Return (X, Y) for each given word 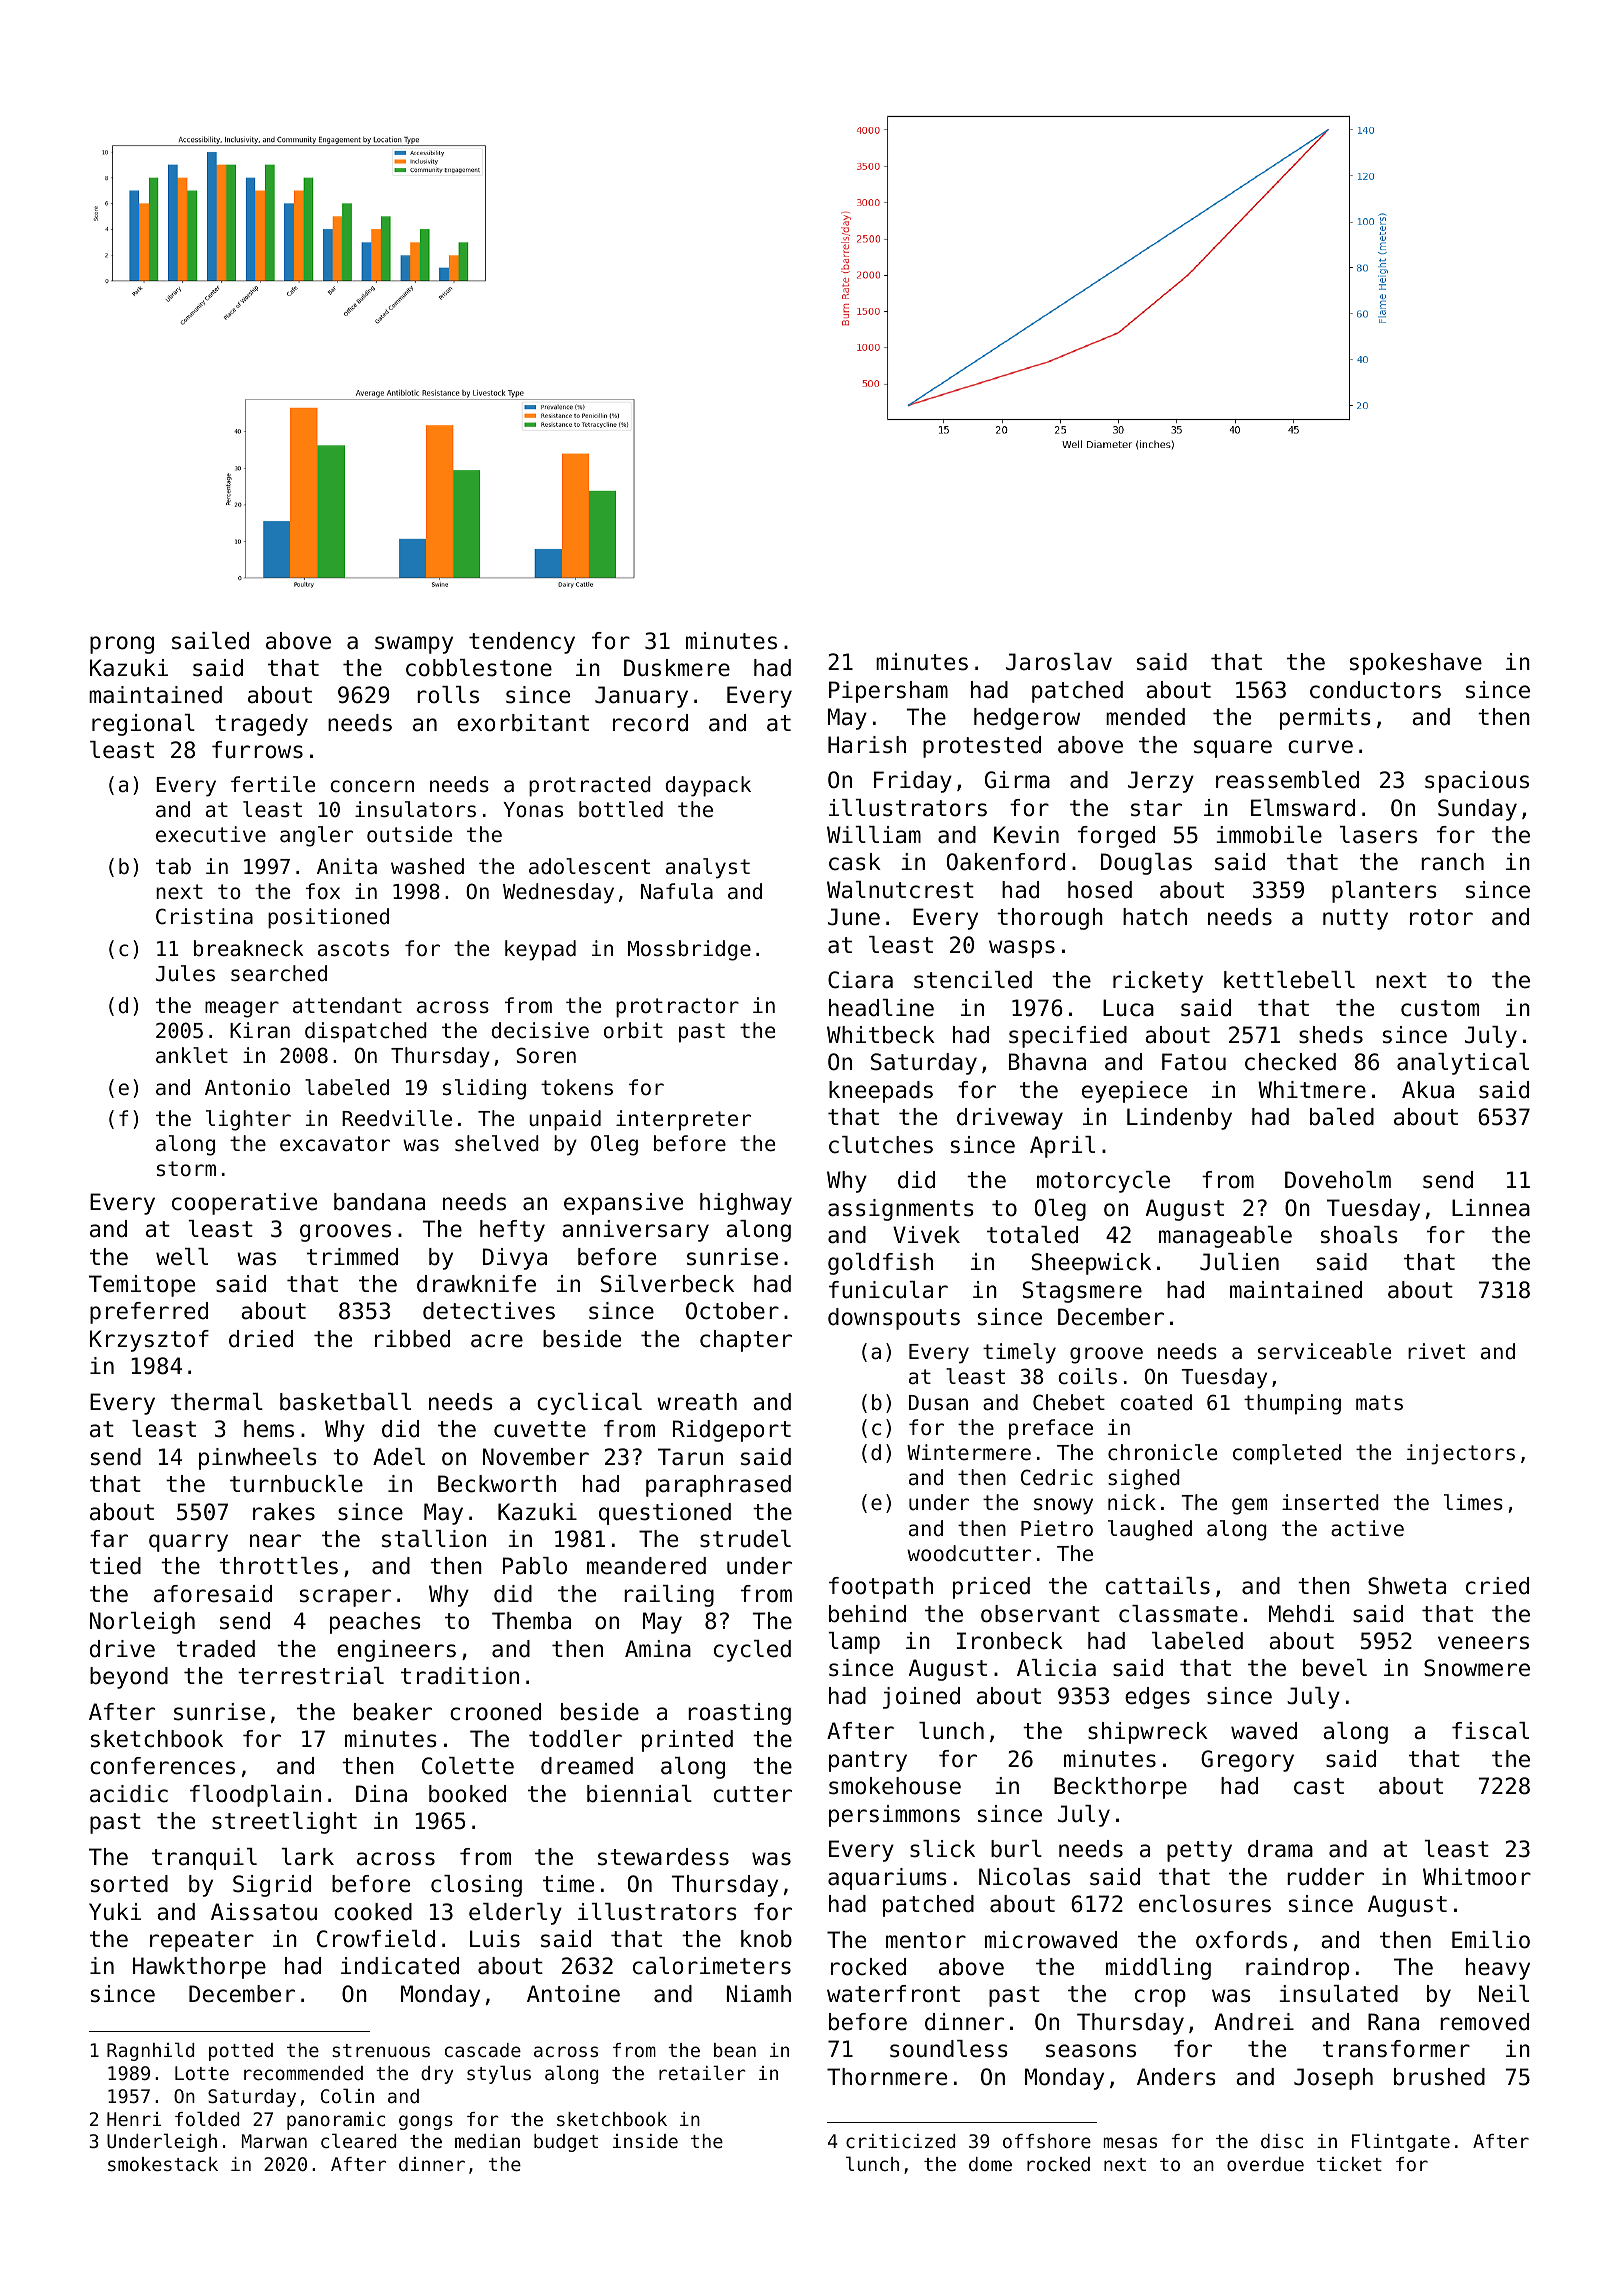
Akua (1428, 1090)
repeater (202, 1941)
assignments (901, 1210)
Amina (658, 1649)
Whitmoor (1477, 1877)
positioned (328, 918)
